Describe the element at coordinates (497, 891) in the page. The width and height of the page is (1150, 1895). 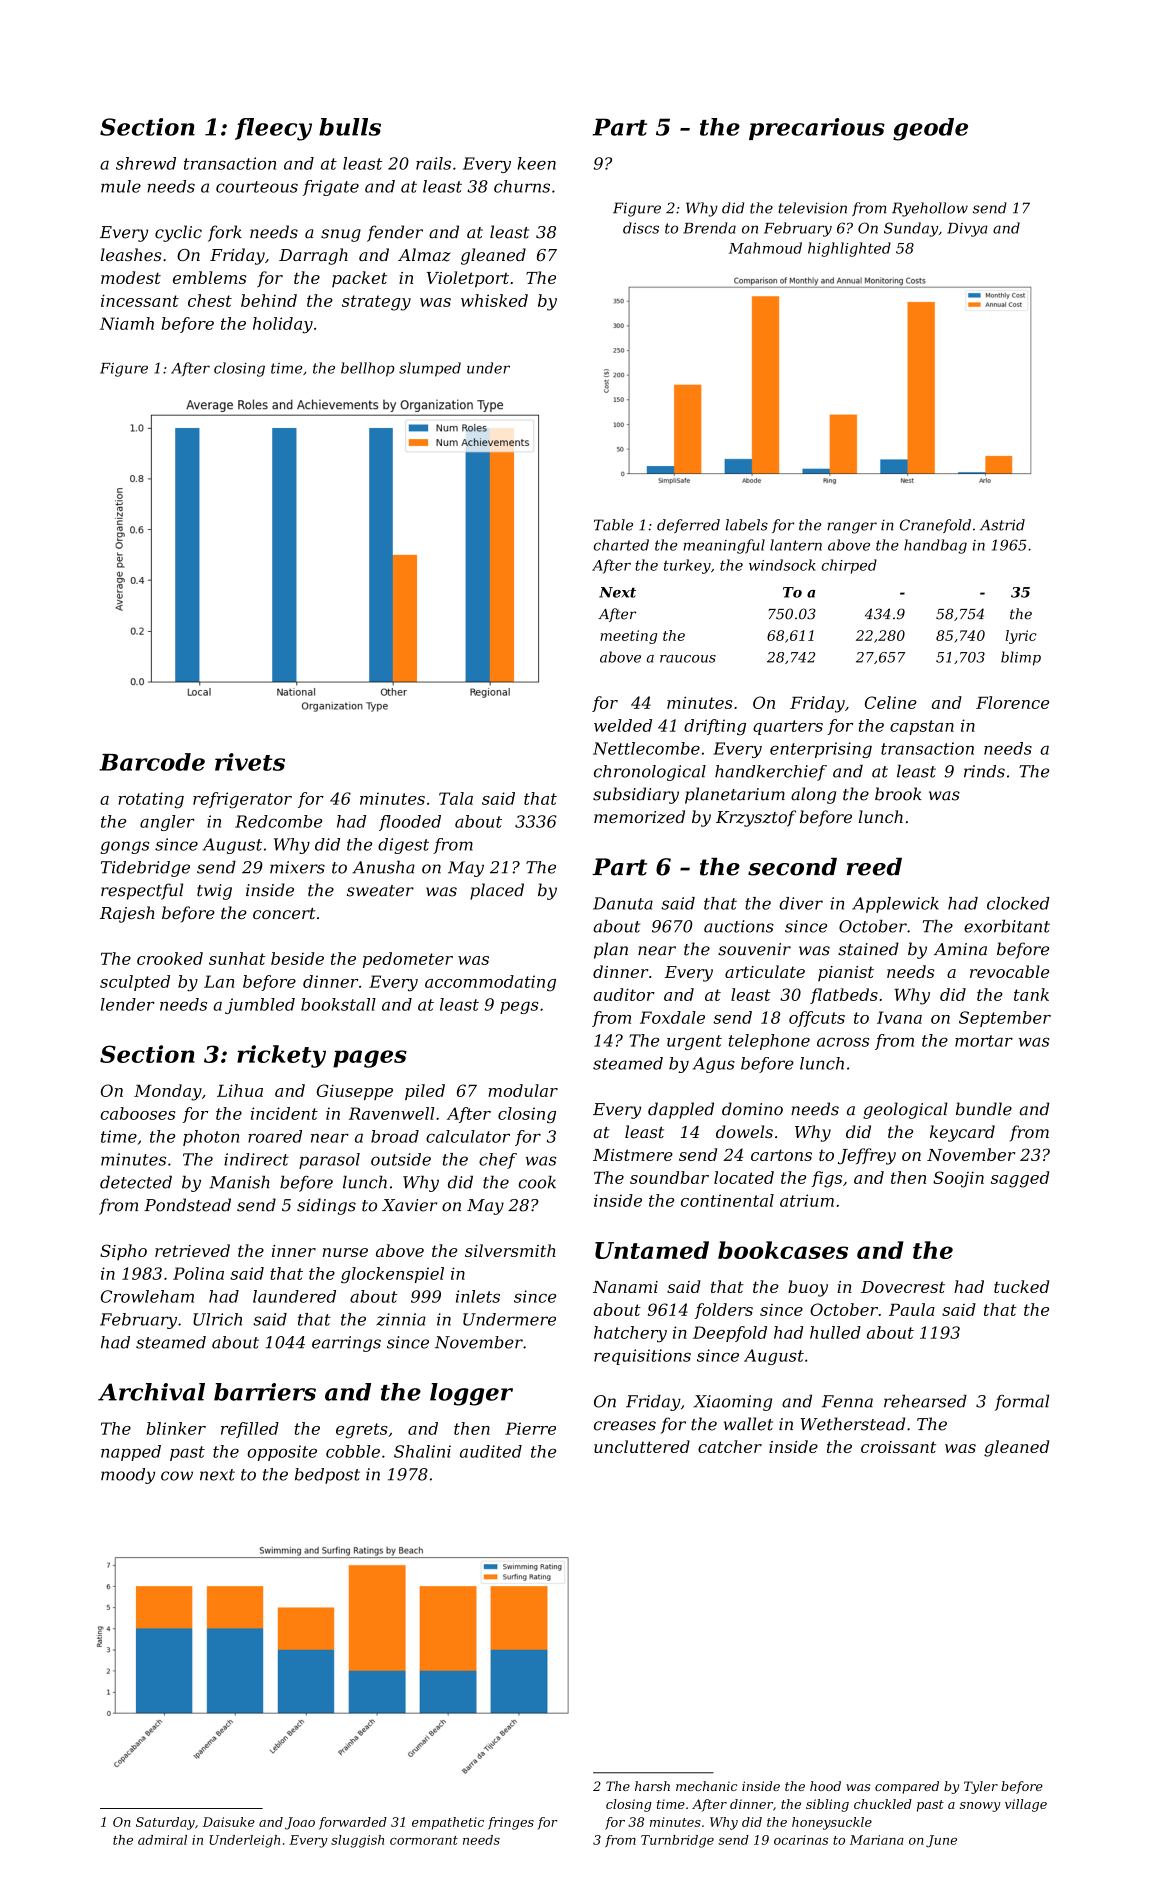
I see `placed` at that location.
